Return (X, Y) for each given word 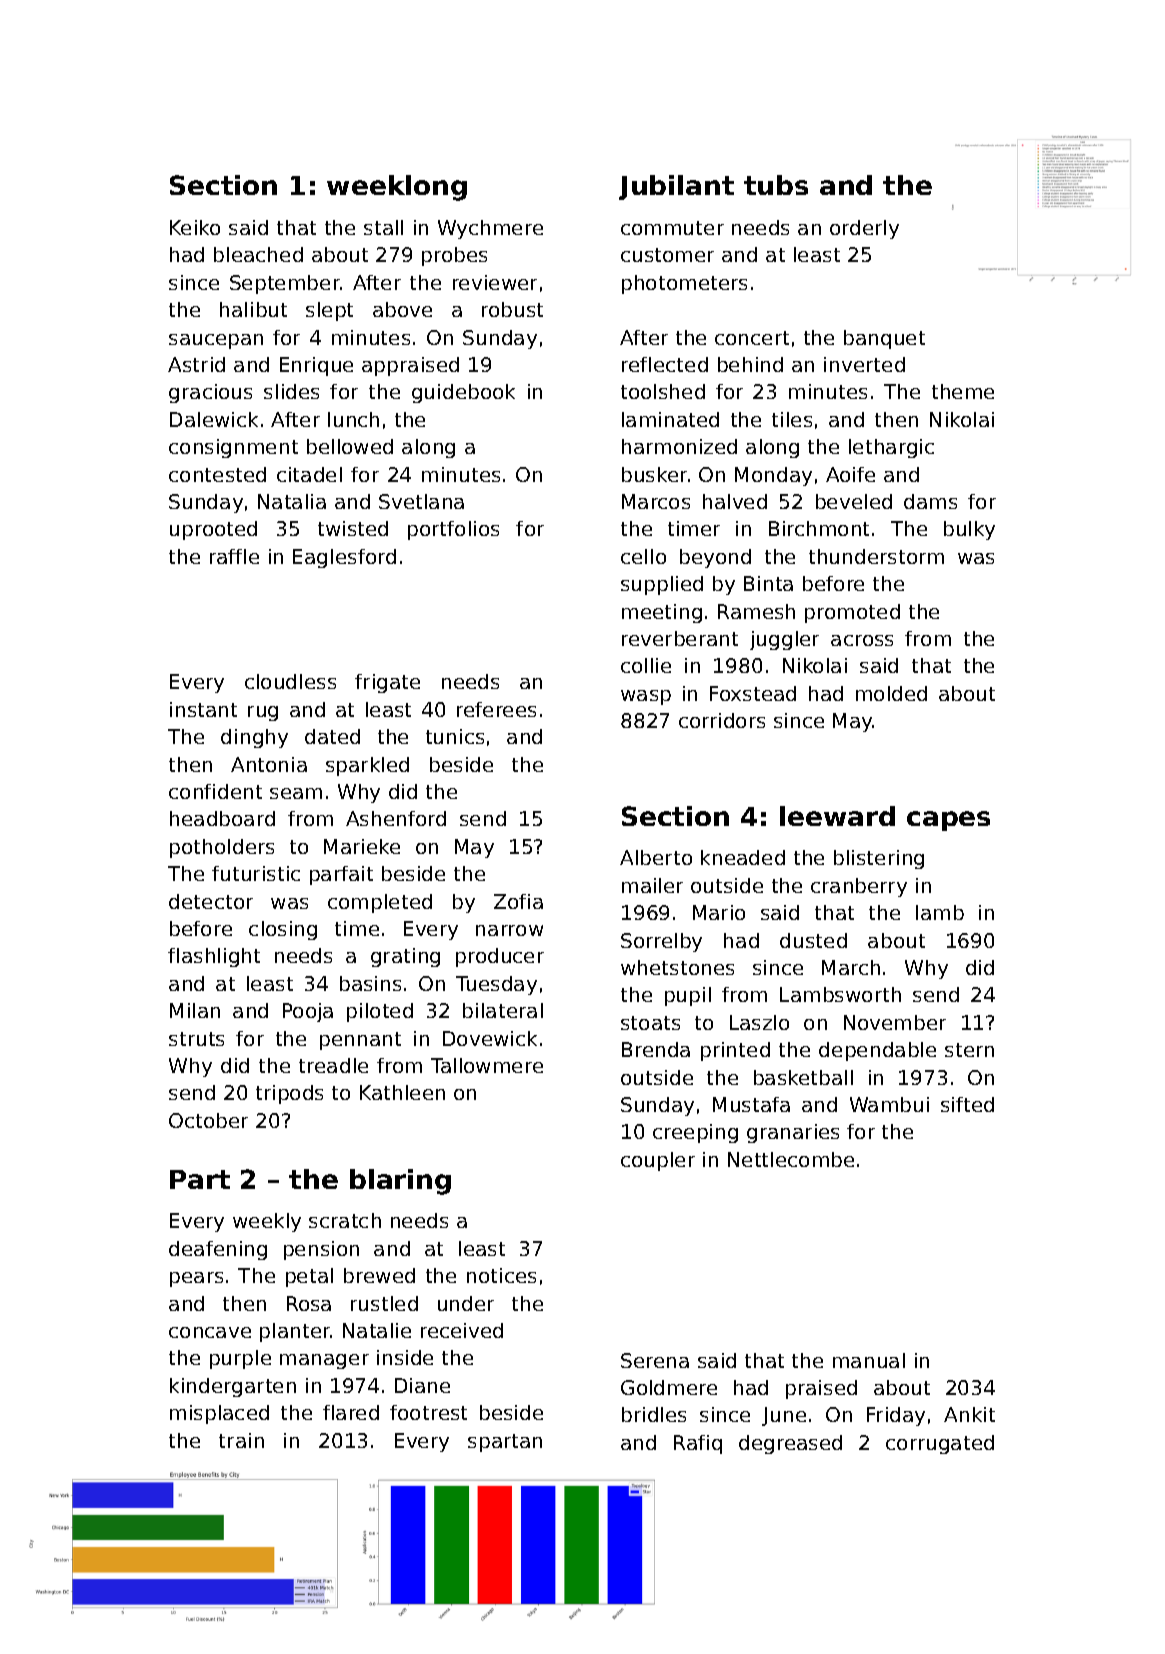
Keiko (195, 227)
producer (500, 957)
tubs (776, 185)
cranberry (859, 887)
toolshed (663, 391)
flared (351, 1412)
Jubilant (676, 187)
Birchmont (819, 528)
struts (196, 1039)
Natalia (292, 501)
